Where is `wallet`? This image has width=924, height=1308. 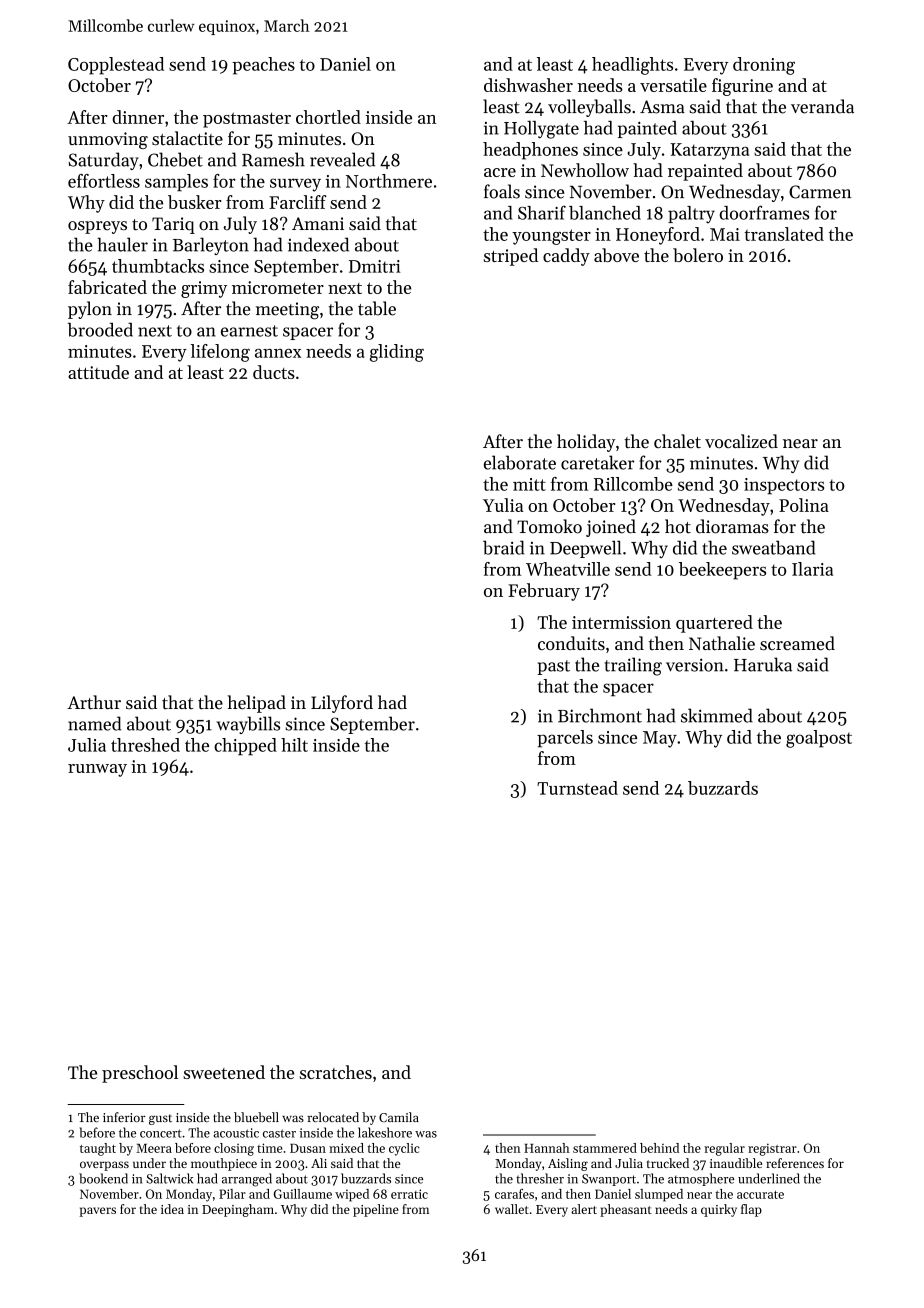 wallet is located at coordinates (512, 1209).
